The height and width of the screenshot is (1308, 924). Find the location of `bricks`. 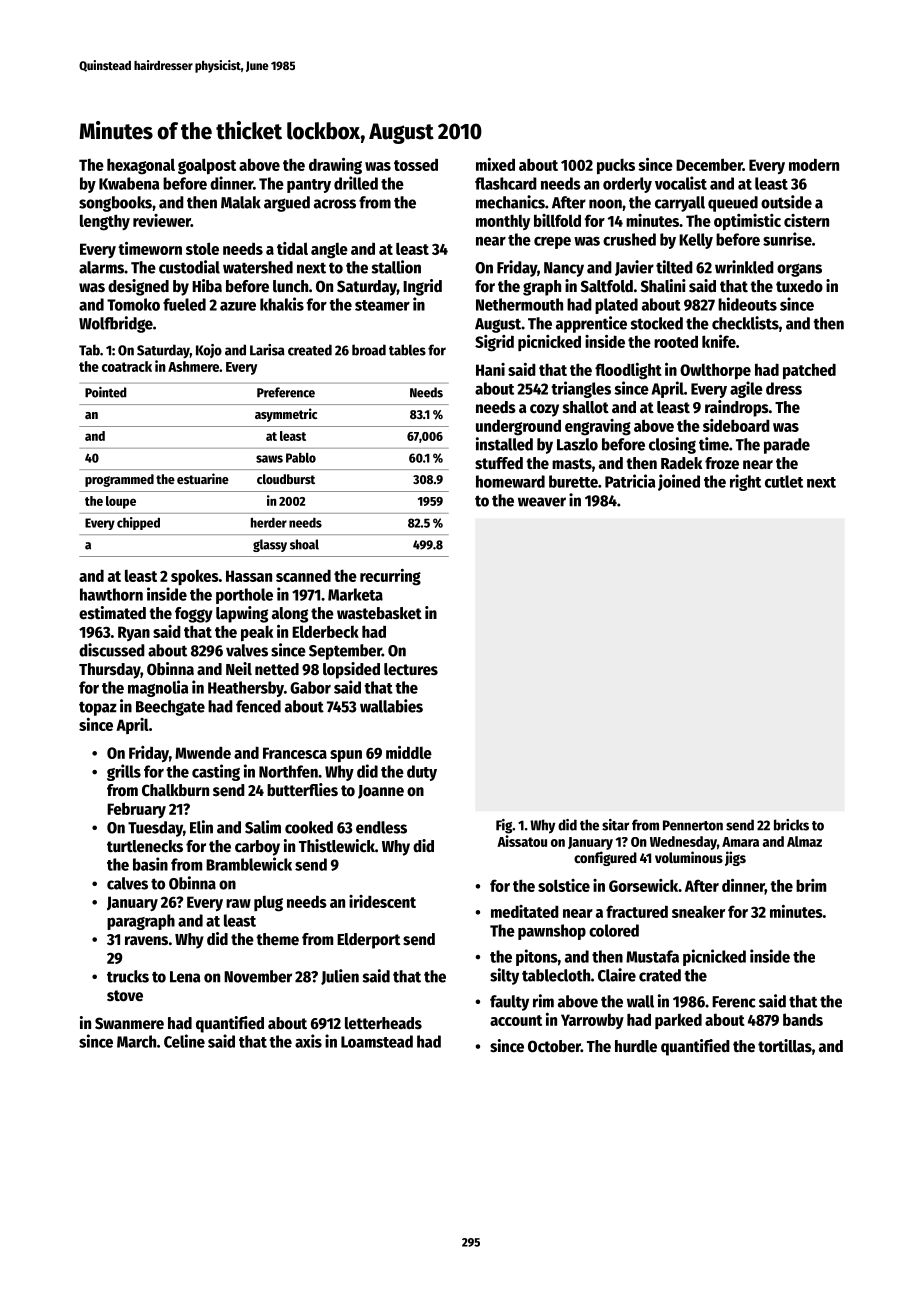

bricks is located at coordinates (791, 825).
